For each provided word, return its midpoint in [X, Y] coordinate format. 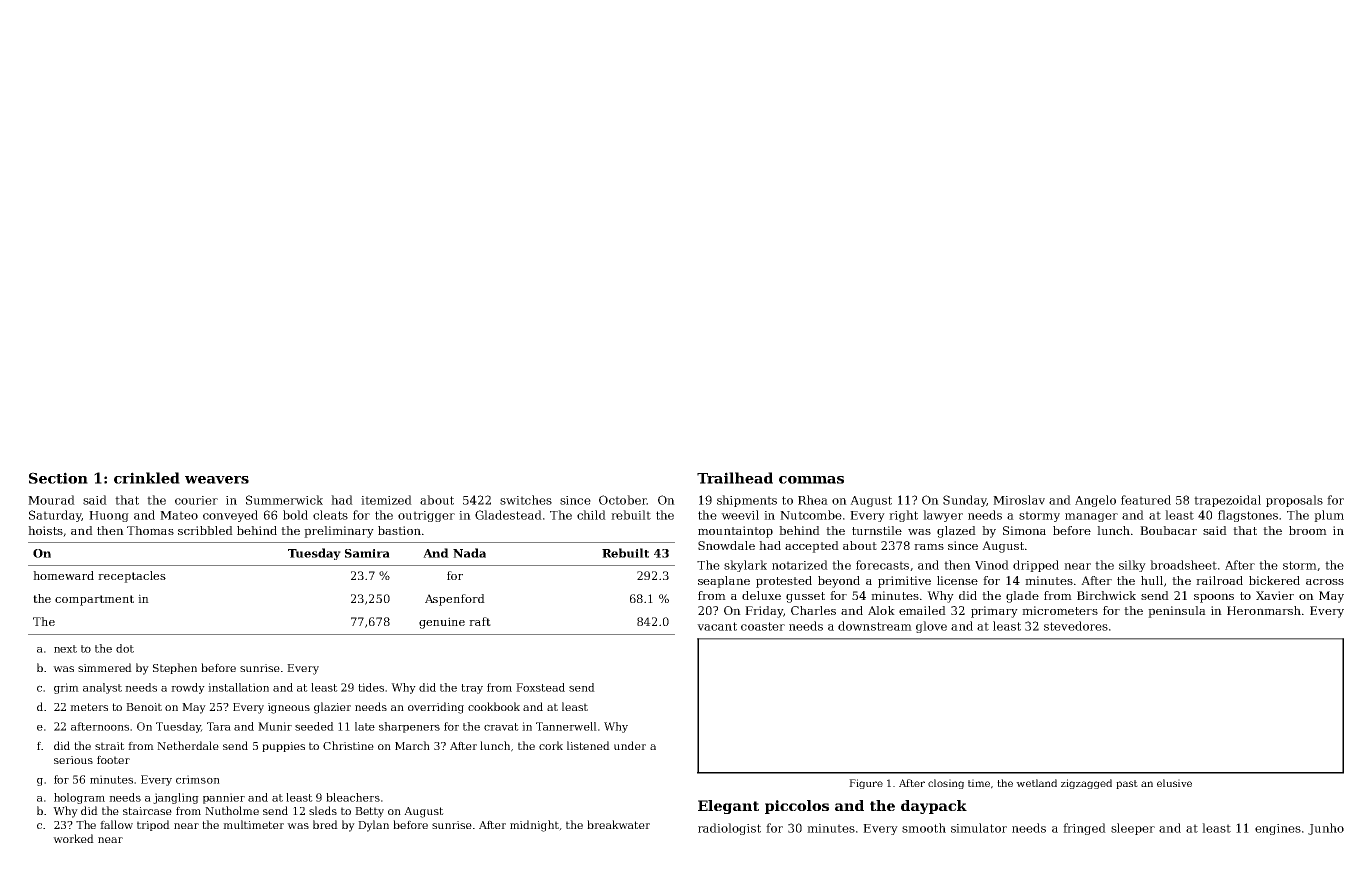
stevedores [1076, 626]
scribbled [205, 530]
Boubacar [1168, 530]
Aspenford [455, 600]
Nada [469, 553]
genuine [442, 623]
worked [73, 838]
